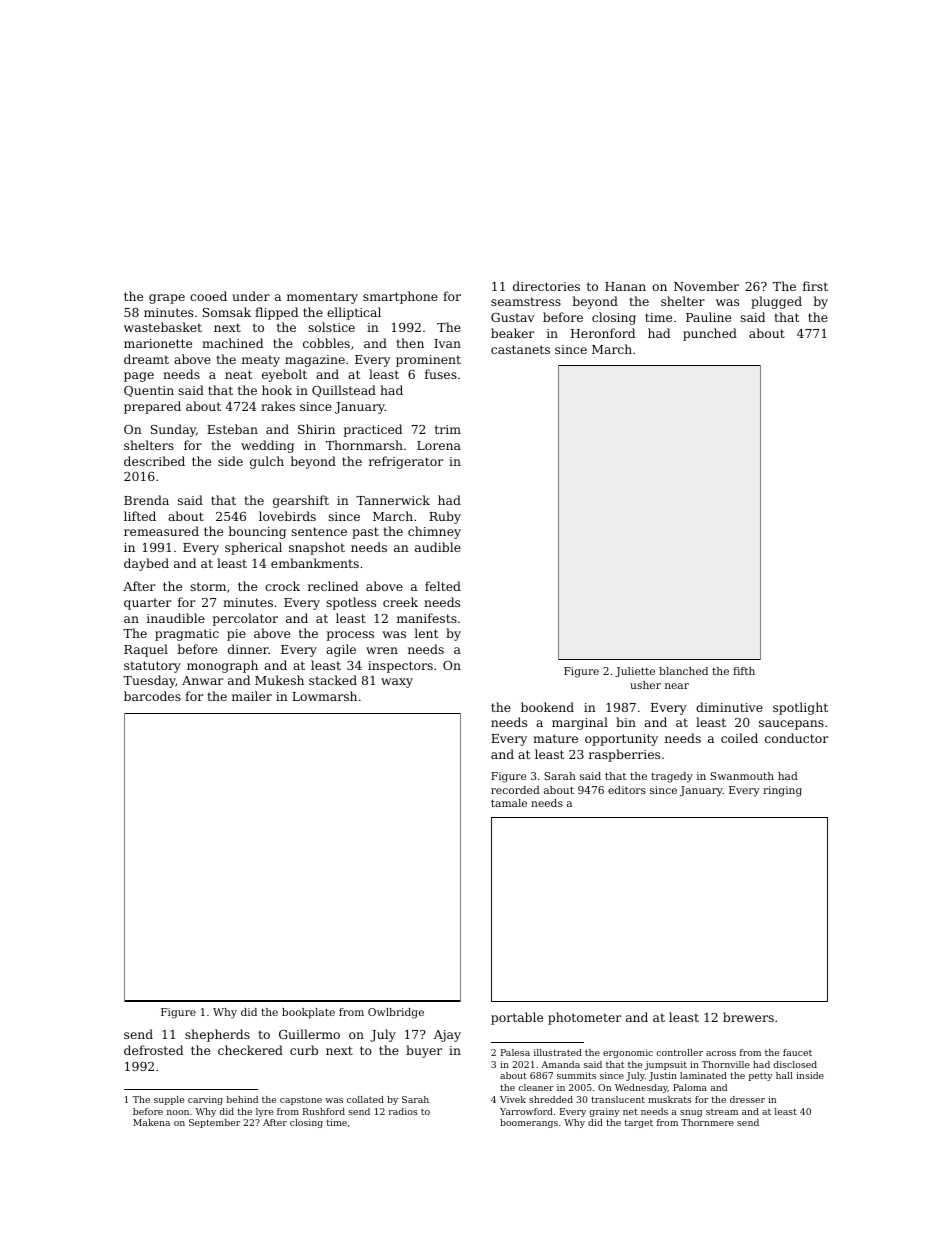 This screenshot has width=952, height=1233. What do you see at coordinates (748, 1017) in the screenshot?
I see `brewers` at bounding box center [748, 1017].
